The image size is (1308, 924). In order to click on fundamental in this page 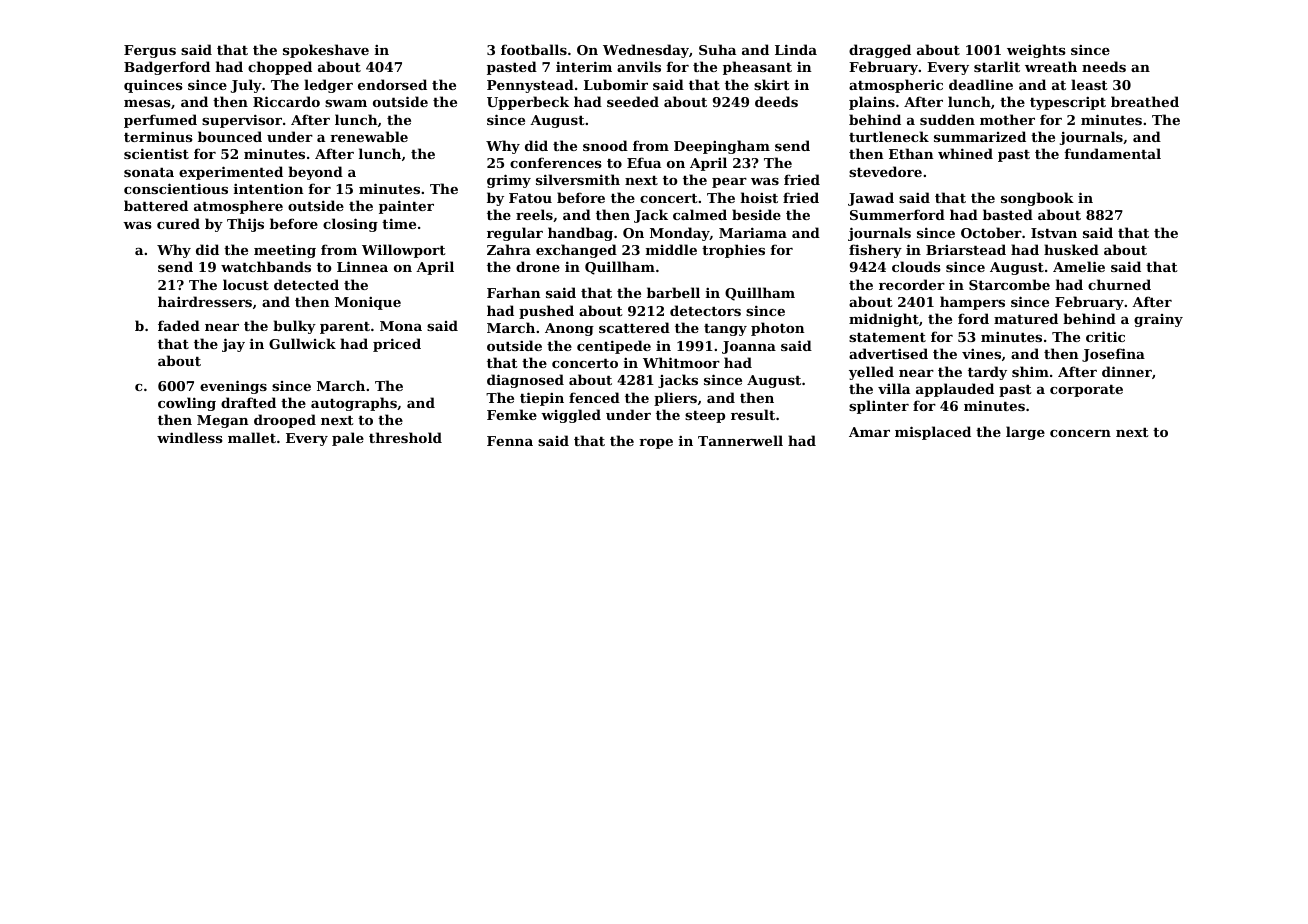, I will do `click(1113, 153)`.
